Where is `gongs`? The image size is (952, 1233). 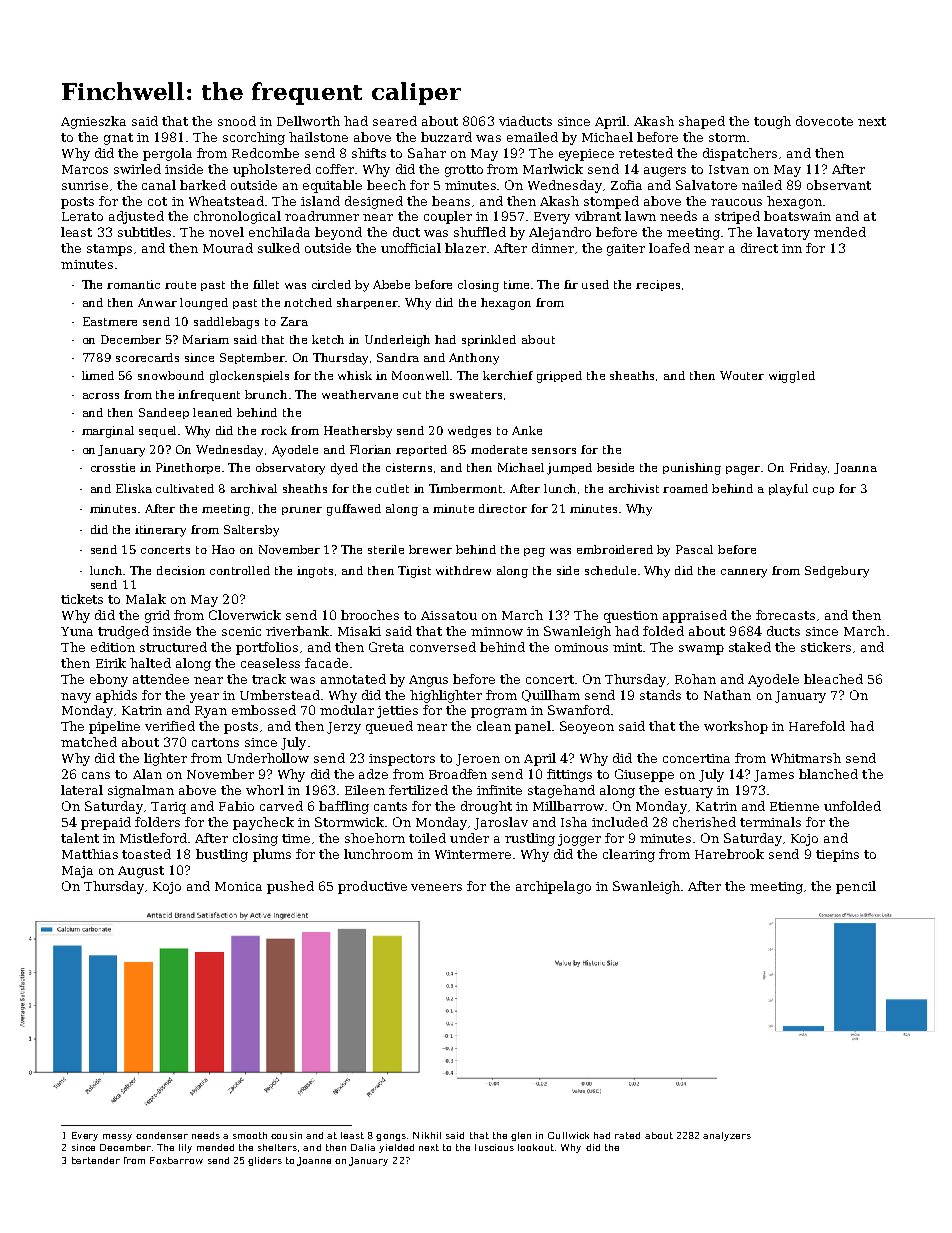
gongs is located at coordinates (391, 1137).
